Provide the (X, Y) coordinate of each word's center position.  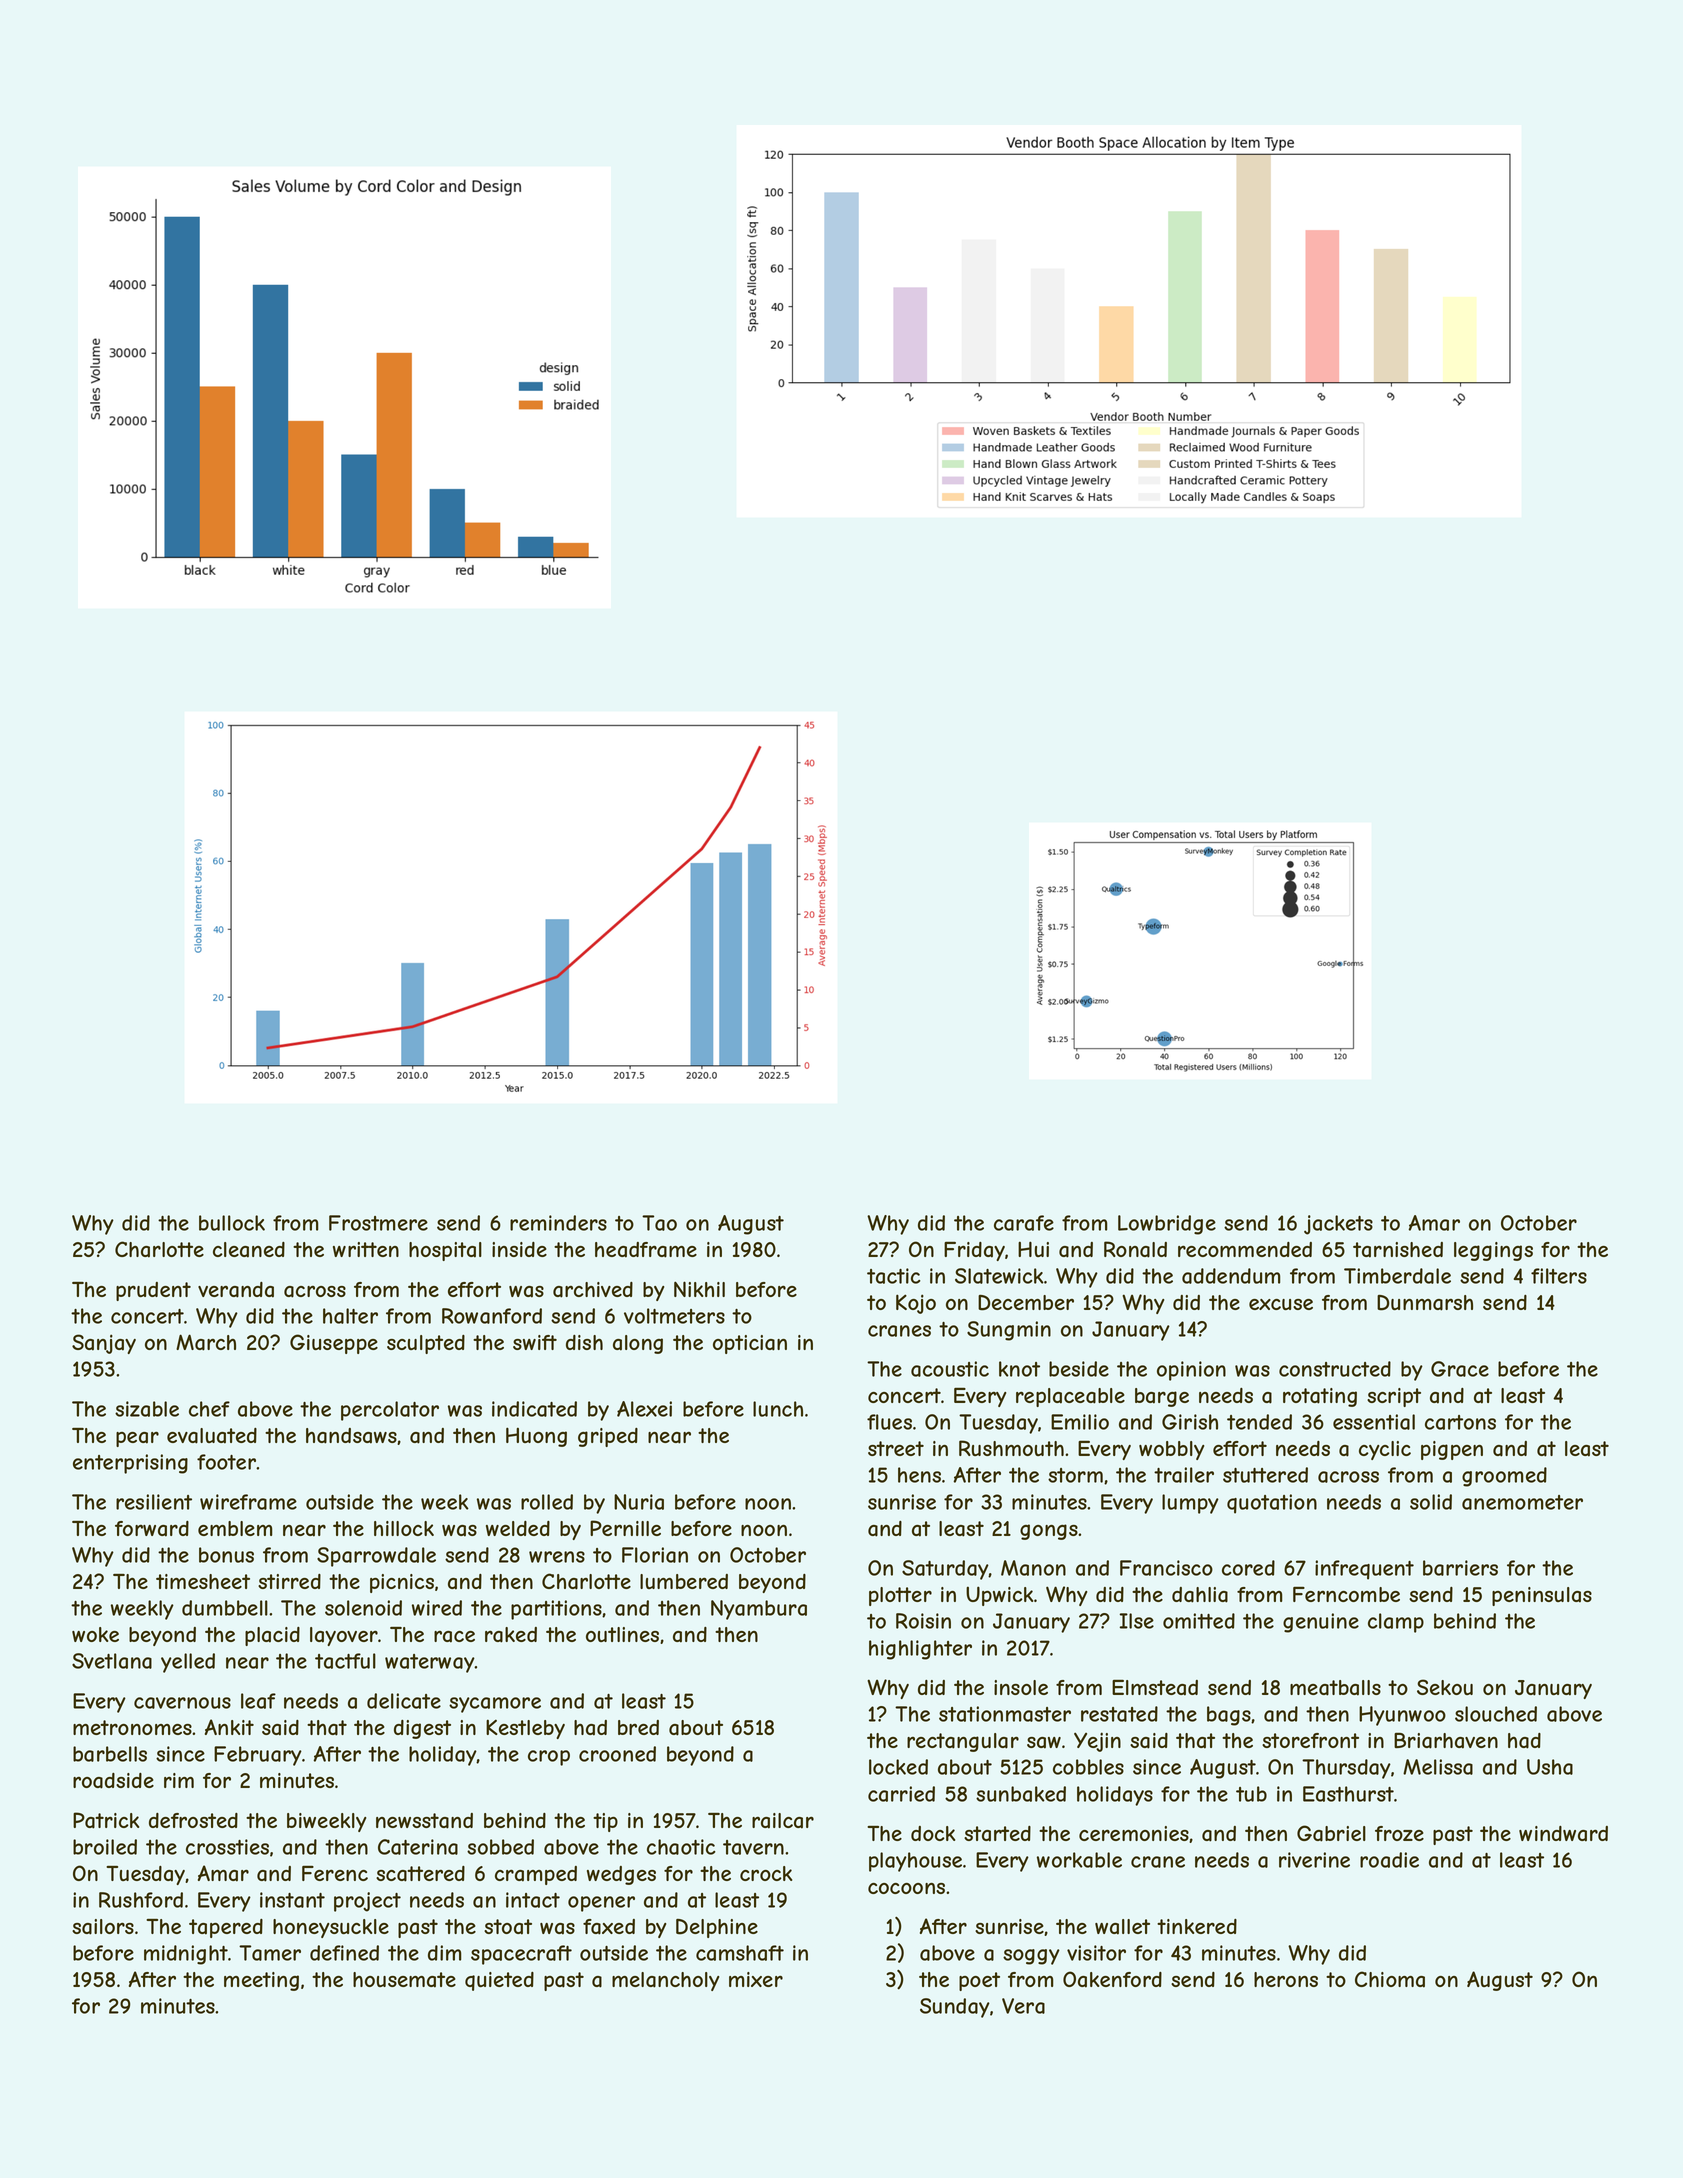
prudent (153, 1291)
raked (511, 1635)
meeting (261, 1981)
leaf (258, 1701)
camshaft (740, 1953)
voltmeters (674, 1316)
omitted (1199, 1621)
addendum (1231, 1276)
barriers (1460, 1568)
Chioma (1390, 1979)
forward (152, 1529)
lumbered (684, 1581)
